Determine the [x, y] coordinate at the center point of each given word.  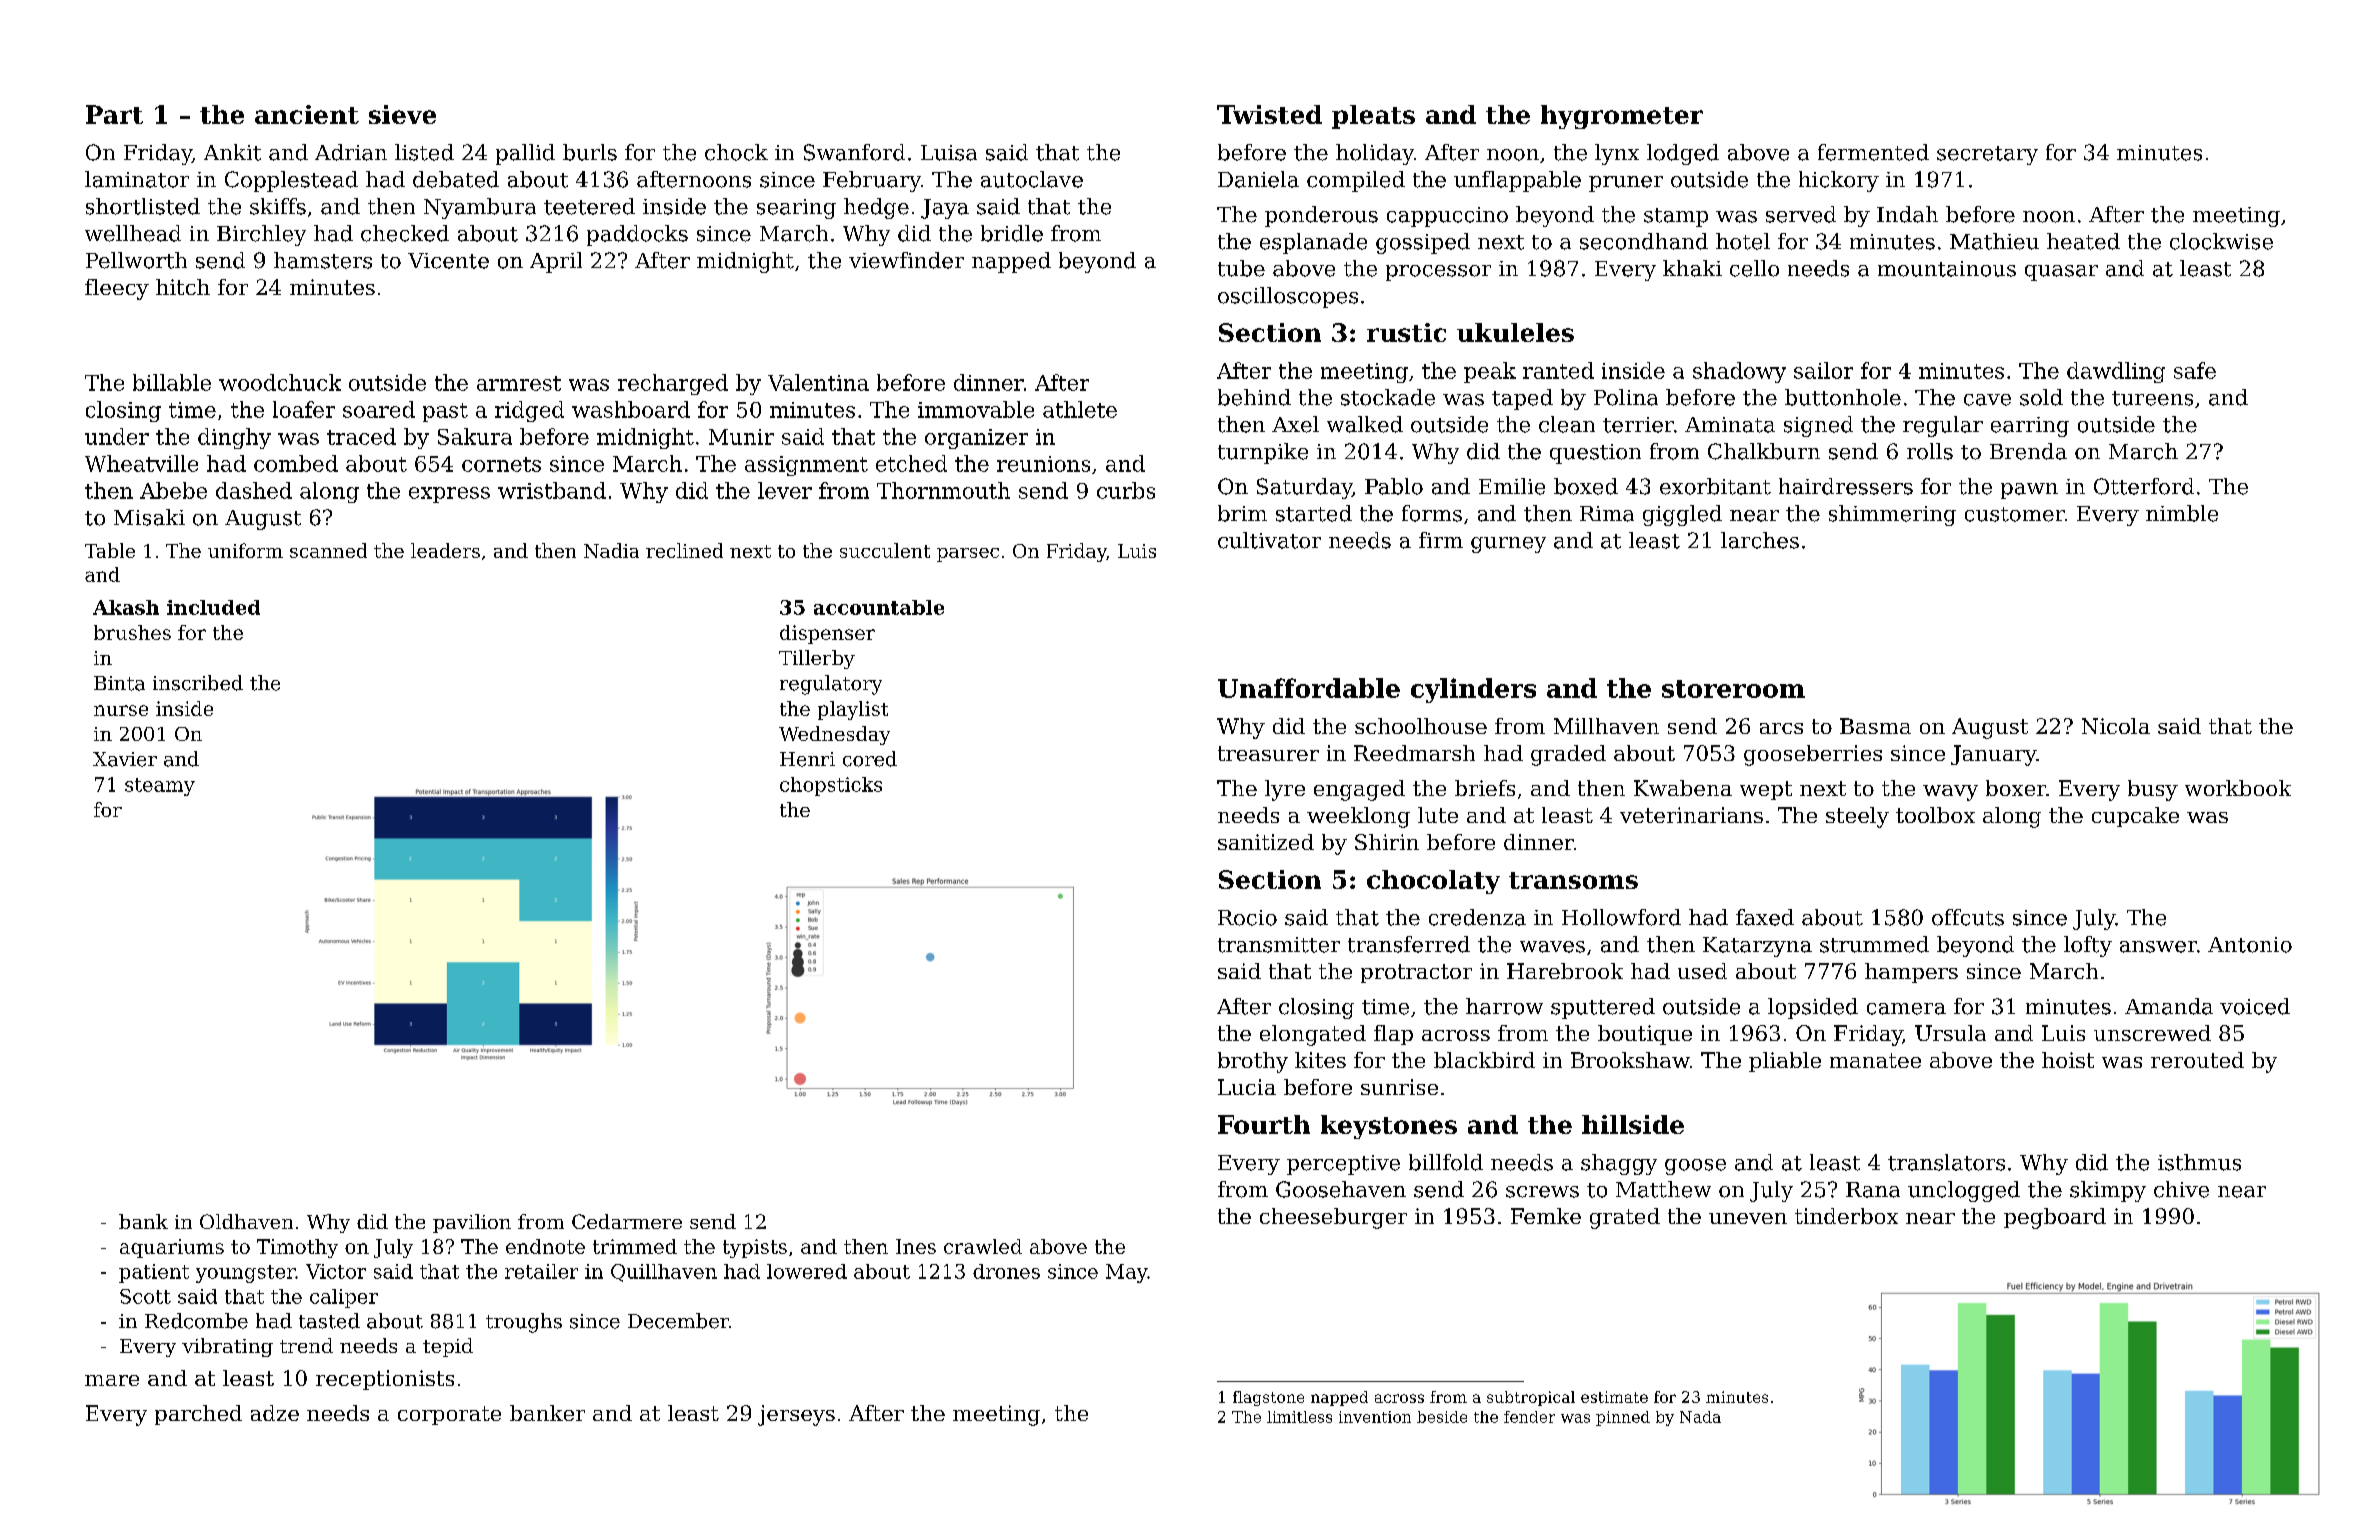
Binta [119, 683]
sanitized [1266, 842]
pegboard [2055, 1218]
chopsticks [831, 786]
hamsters [323, 260]
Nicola [2116, 726]
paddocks [637, 235]
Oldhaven [246, 1221]
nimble [2182, 513]
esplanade [1313, 243]
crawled [983, 1246]
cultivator [1269, 540]
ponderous [1321, 216]
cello [1754, 268]
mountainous [1947, 269]
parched [198, 1415]
